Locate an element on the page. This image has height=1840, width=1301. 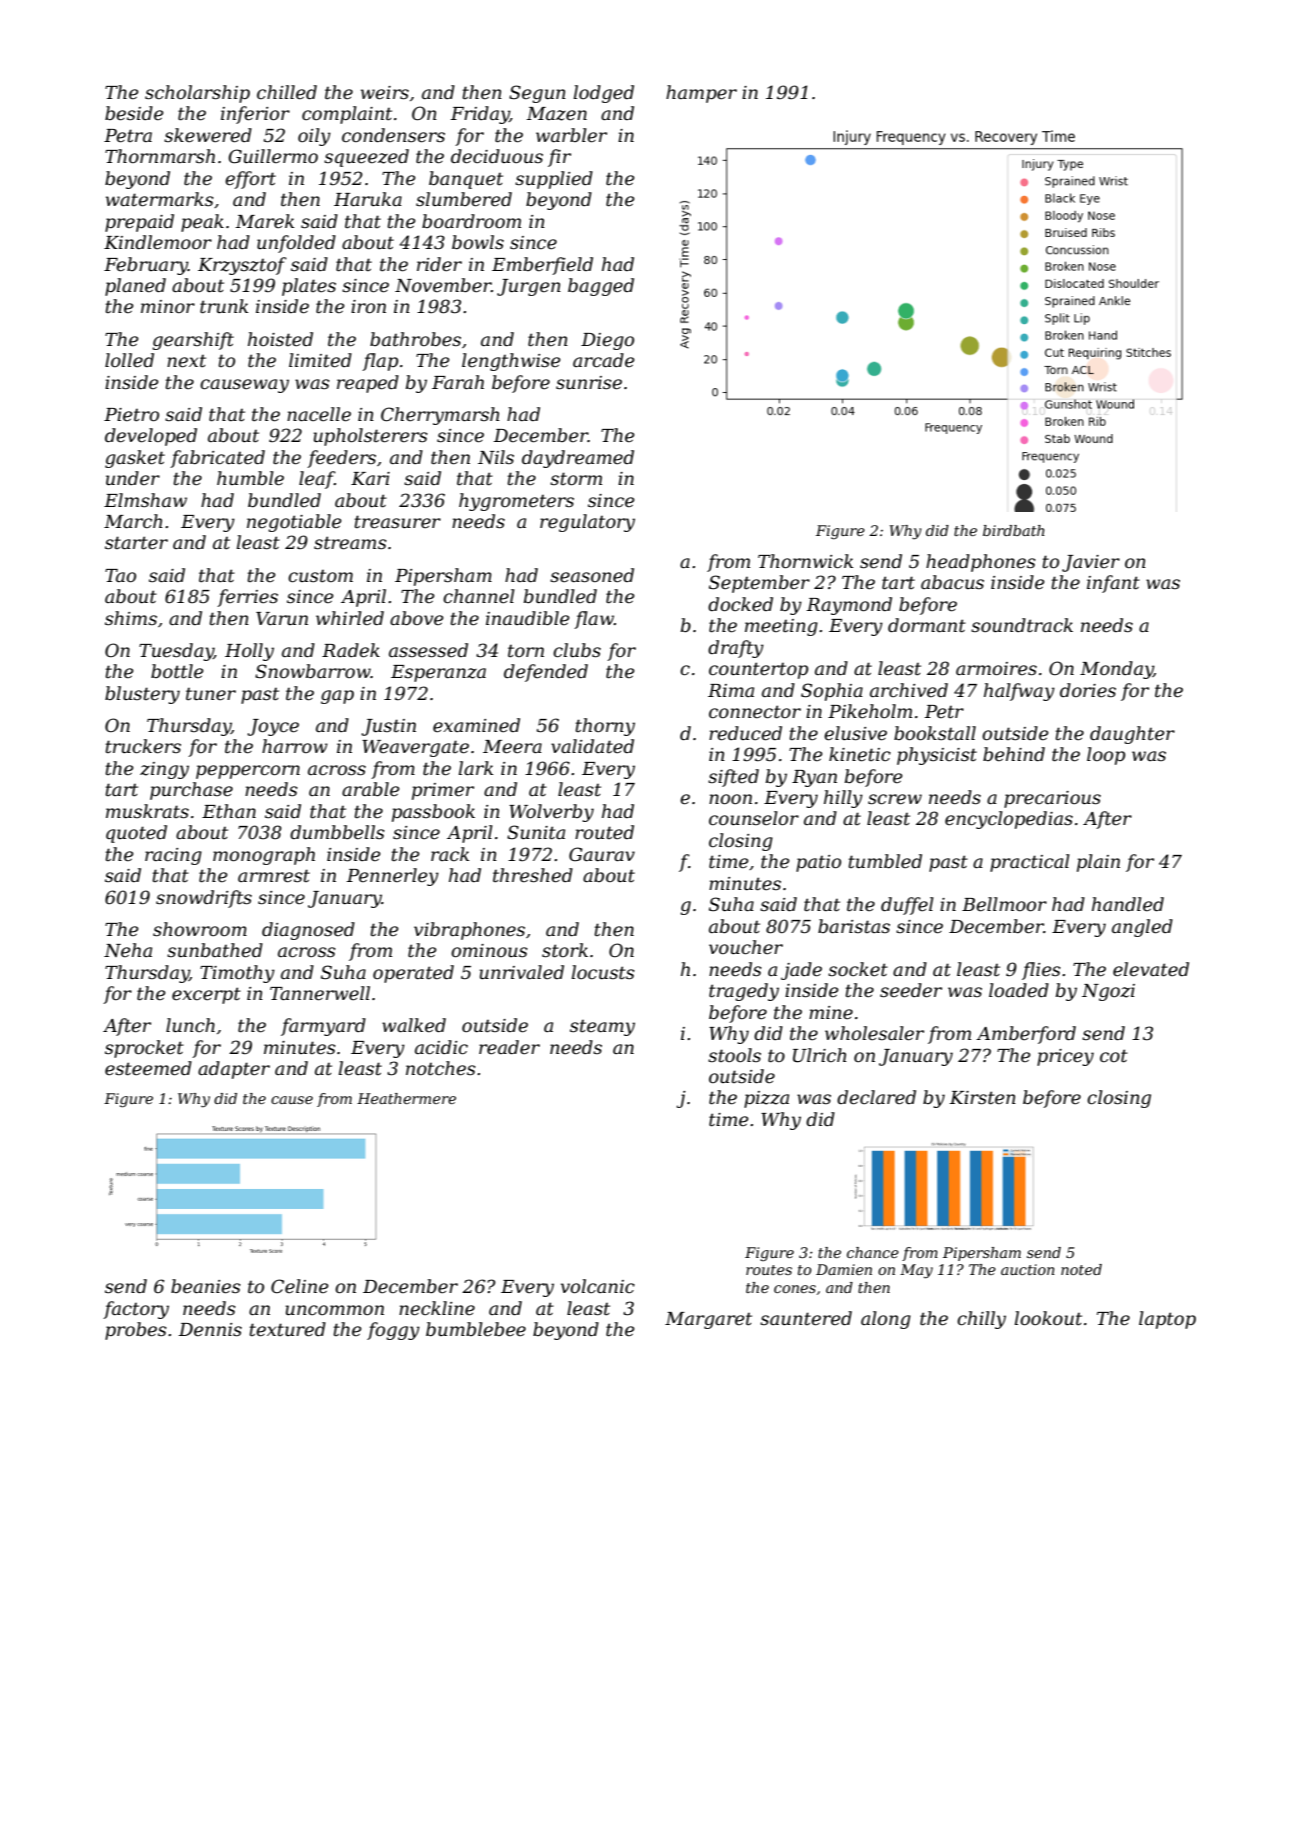
operated is located at coordinates (413, 974).
